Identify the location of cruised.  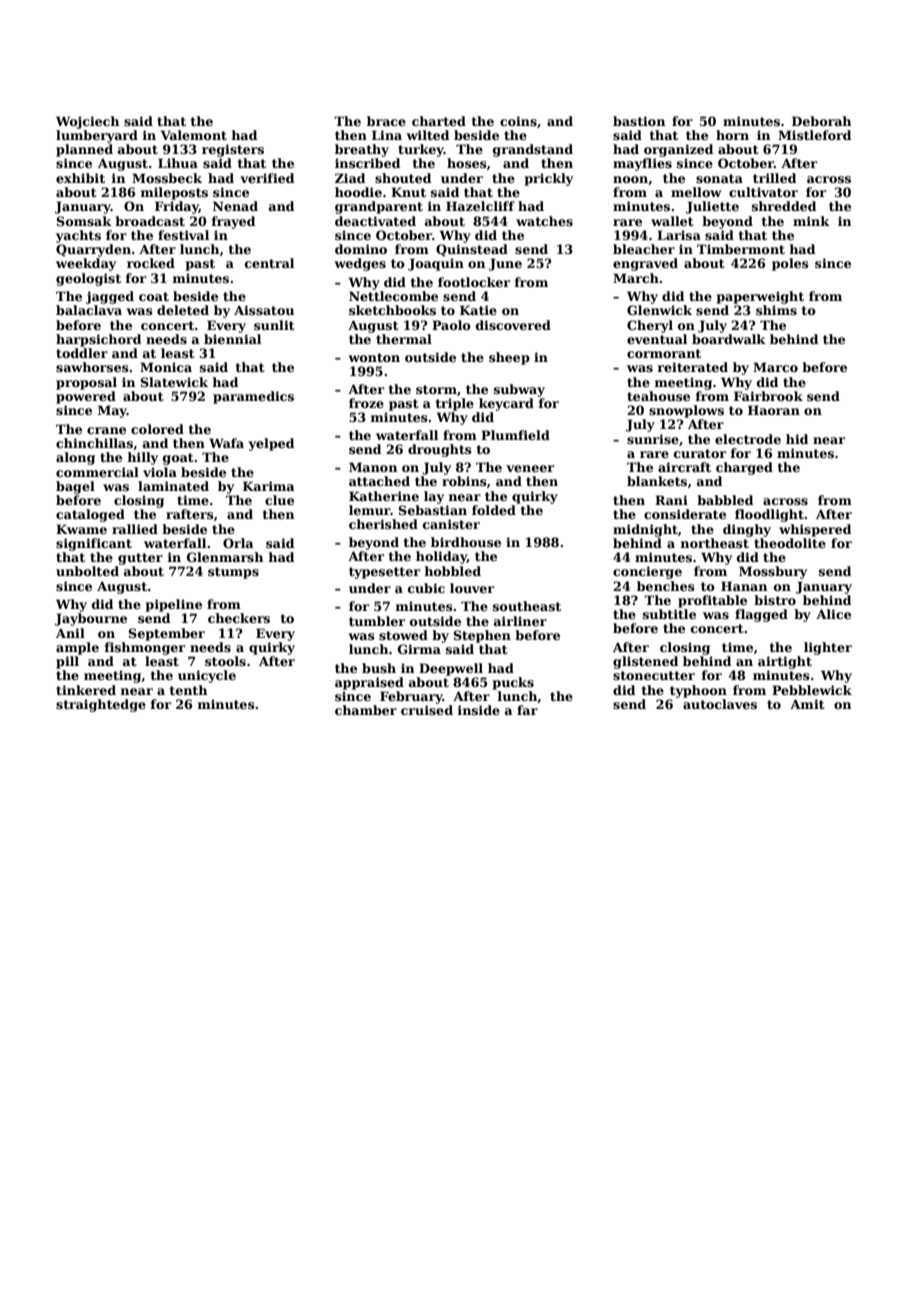
(427, 710).
